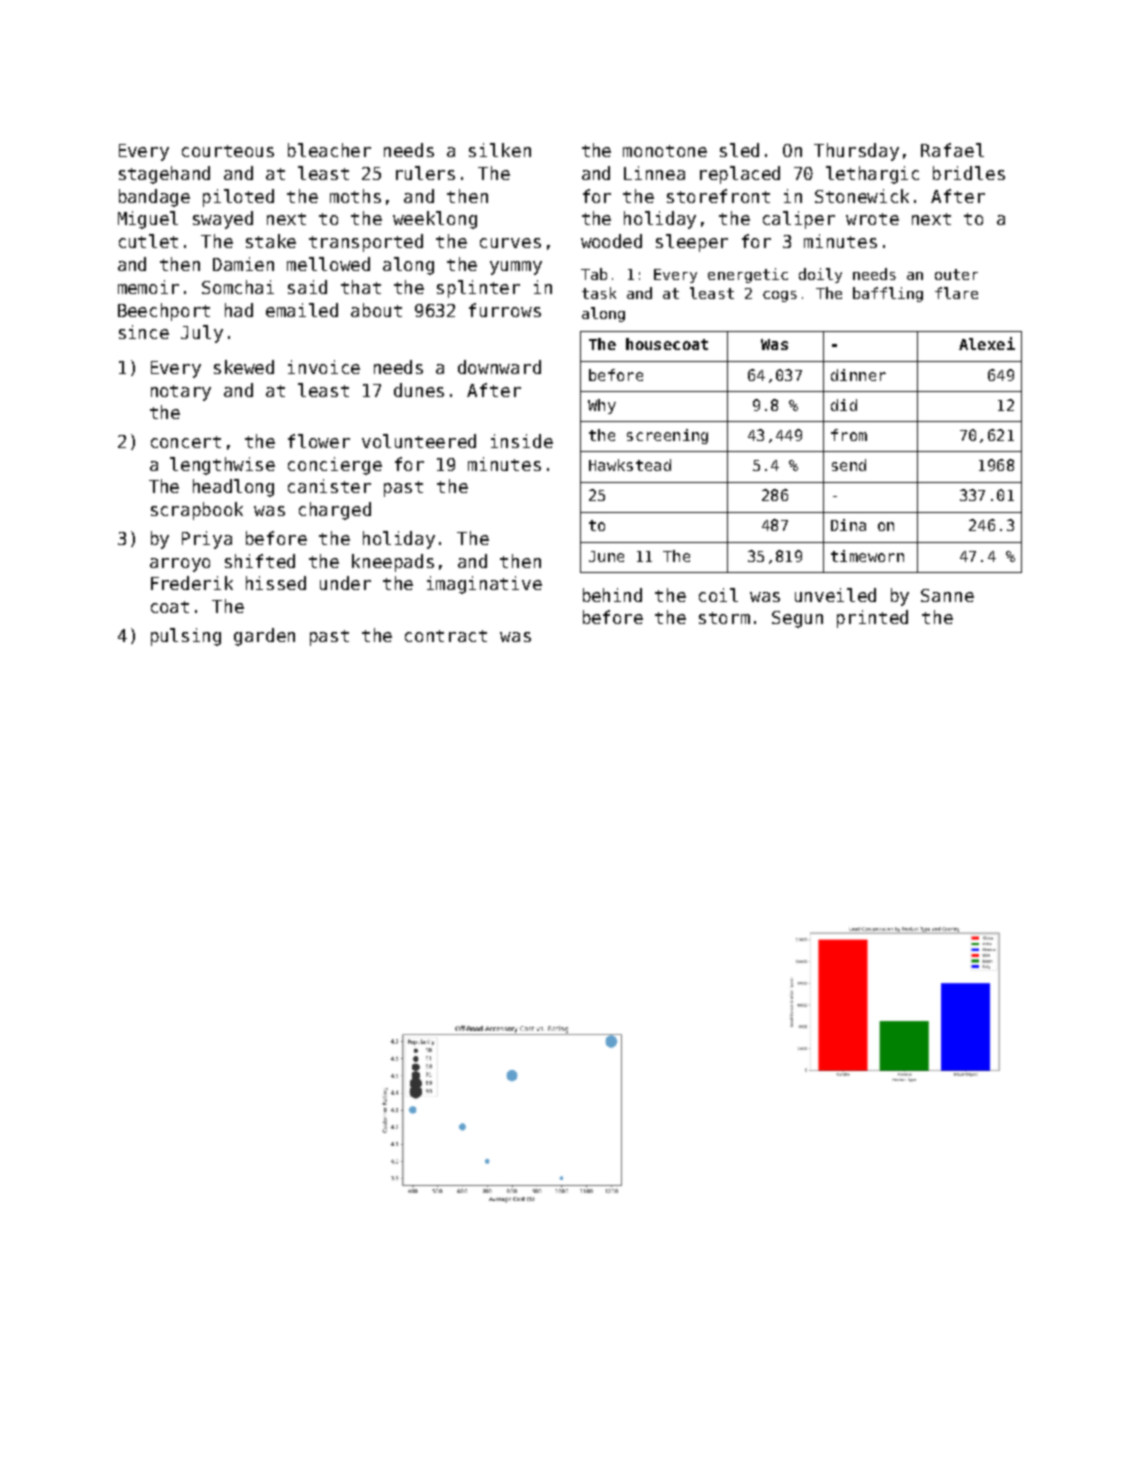 The image size is (1139, 1474). What do you see at coordinates (844, 405) in the screenshot?
I see `did` at bounding box center [844, 405].
